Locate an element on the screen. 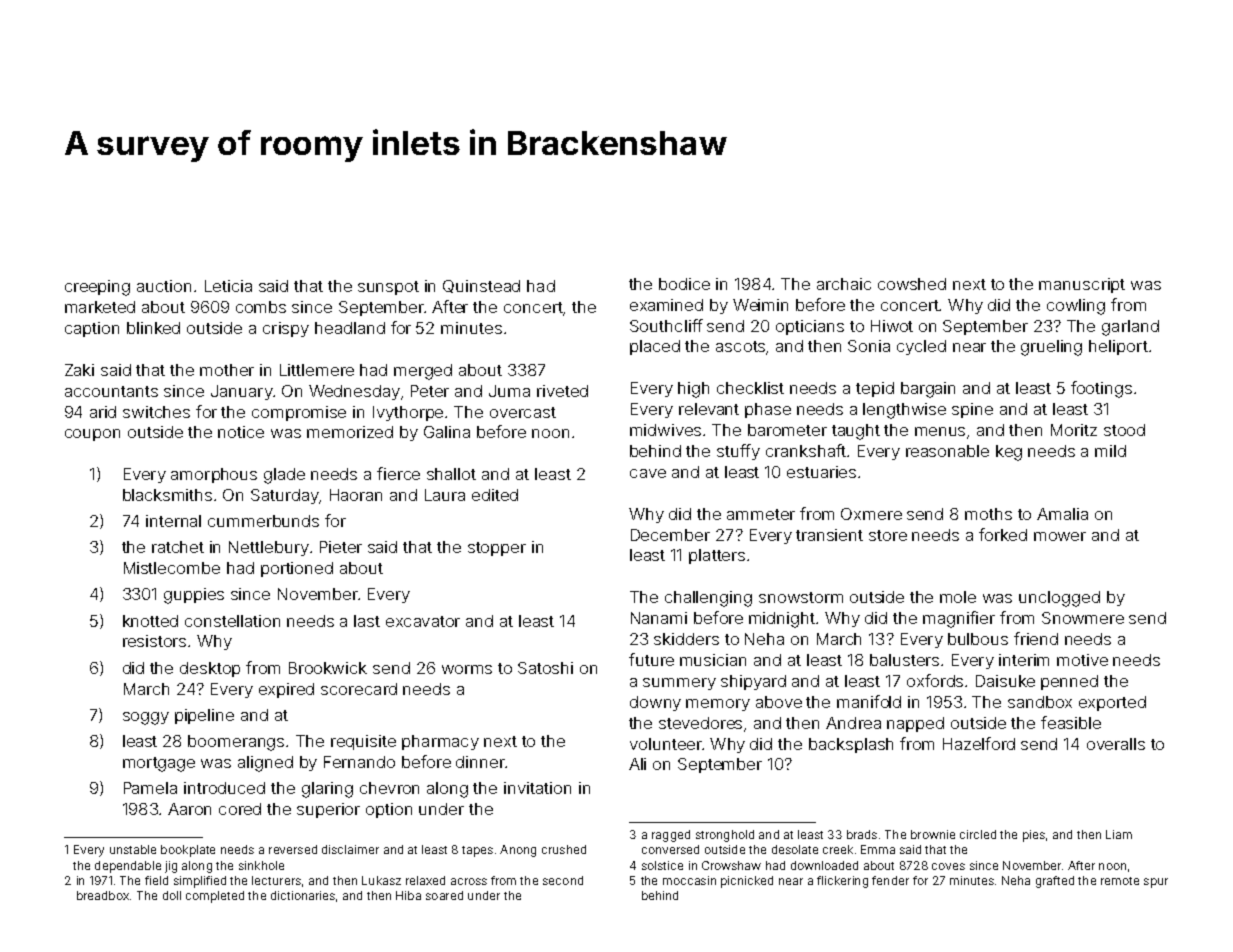 This screenshot has width=1233, height=952. caption is located at coordinates (92, 329).
